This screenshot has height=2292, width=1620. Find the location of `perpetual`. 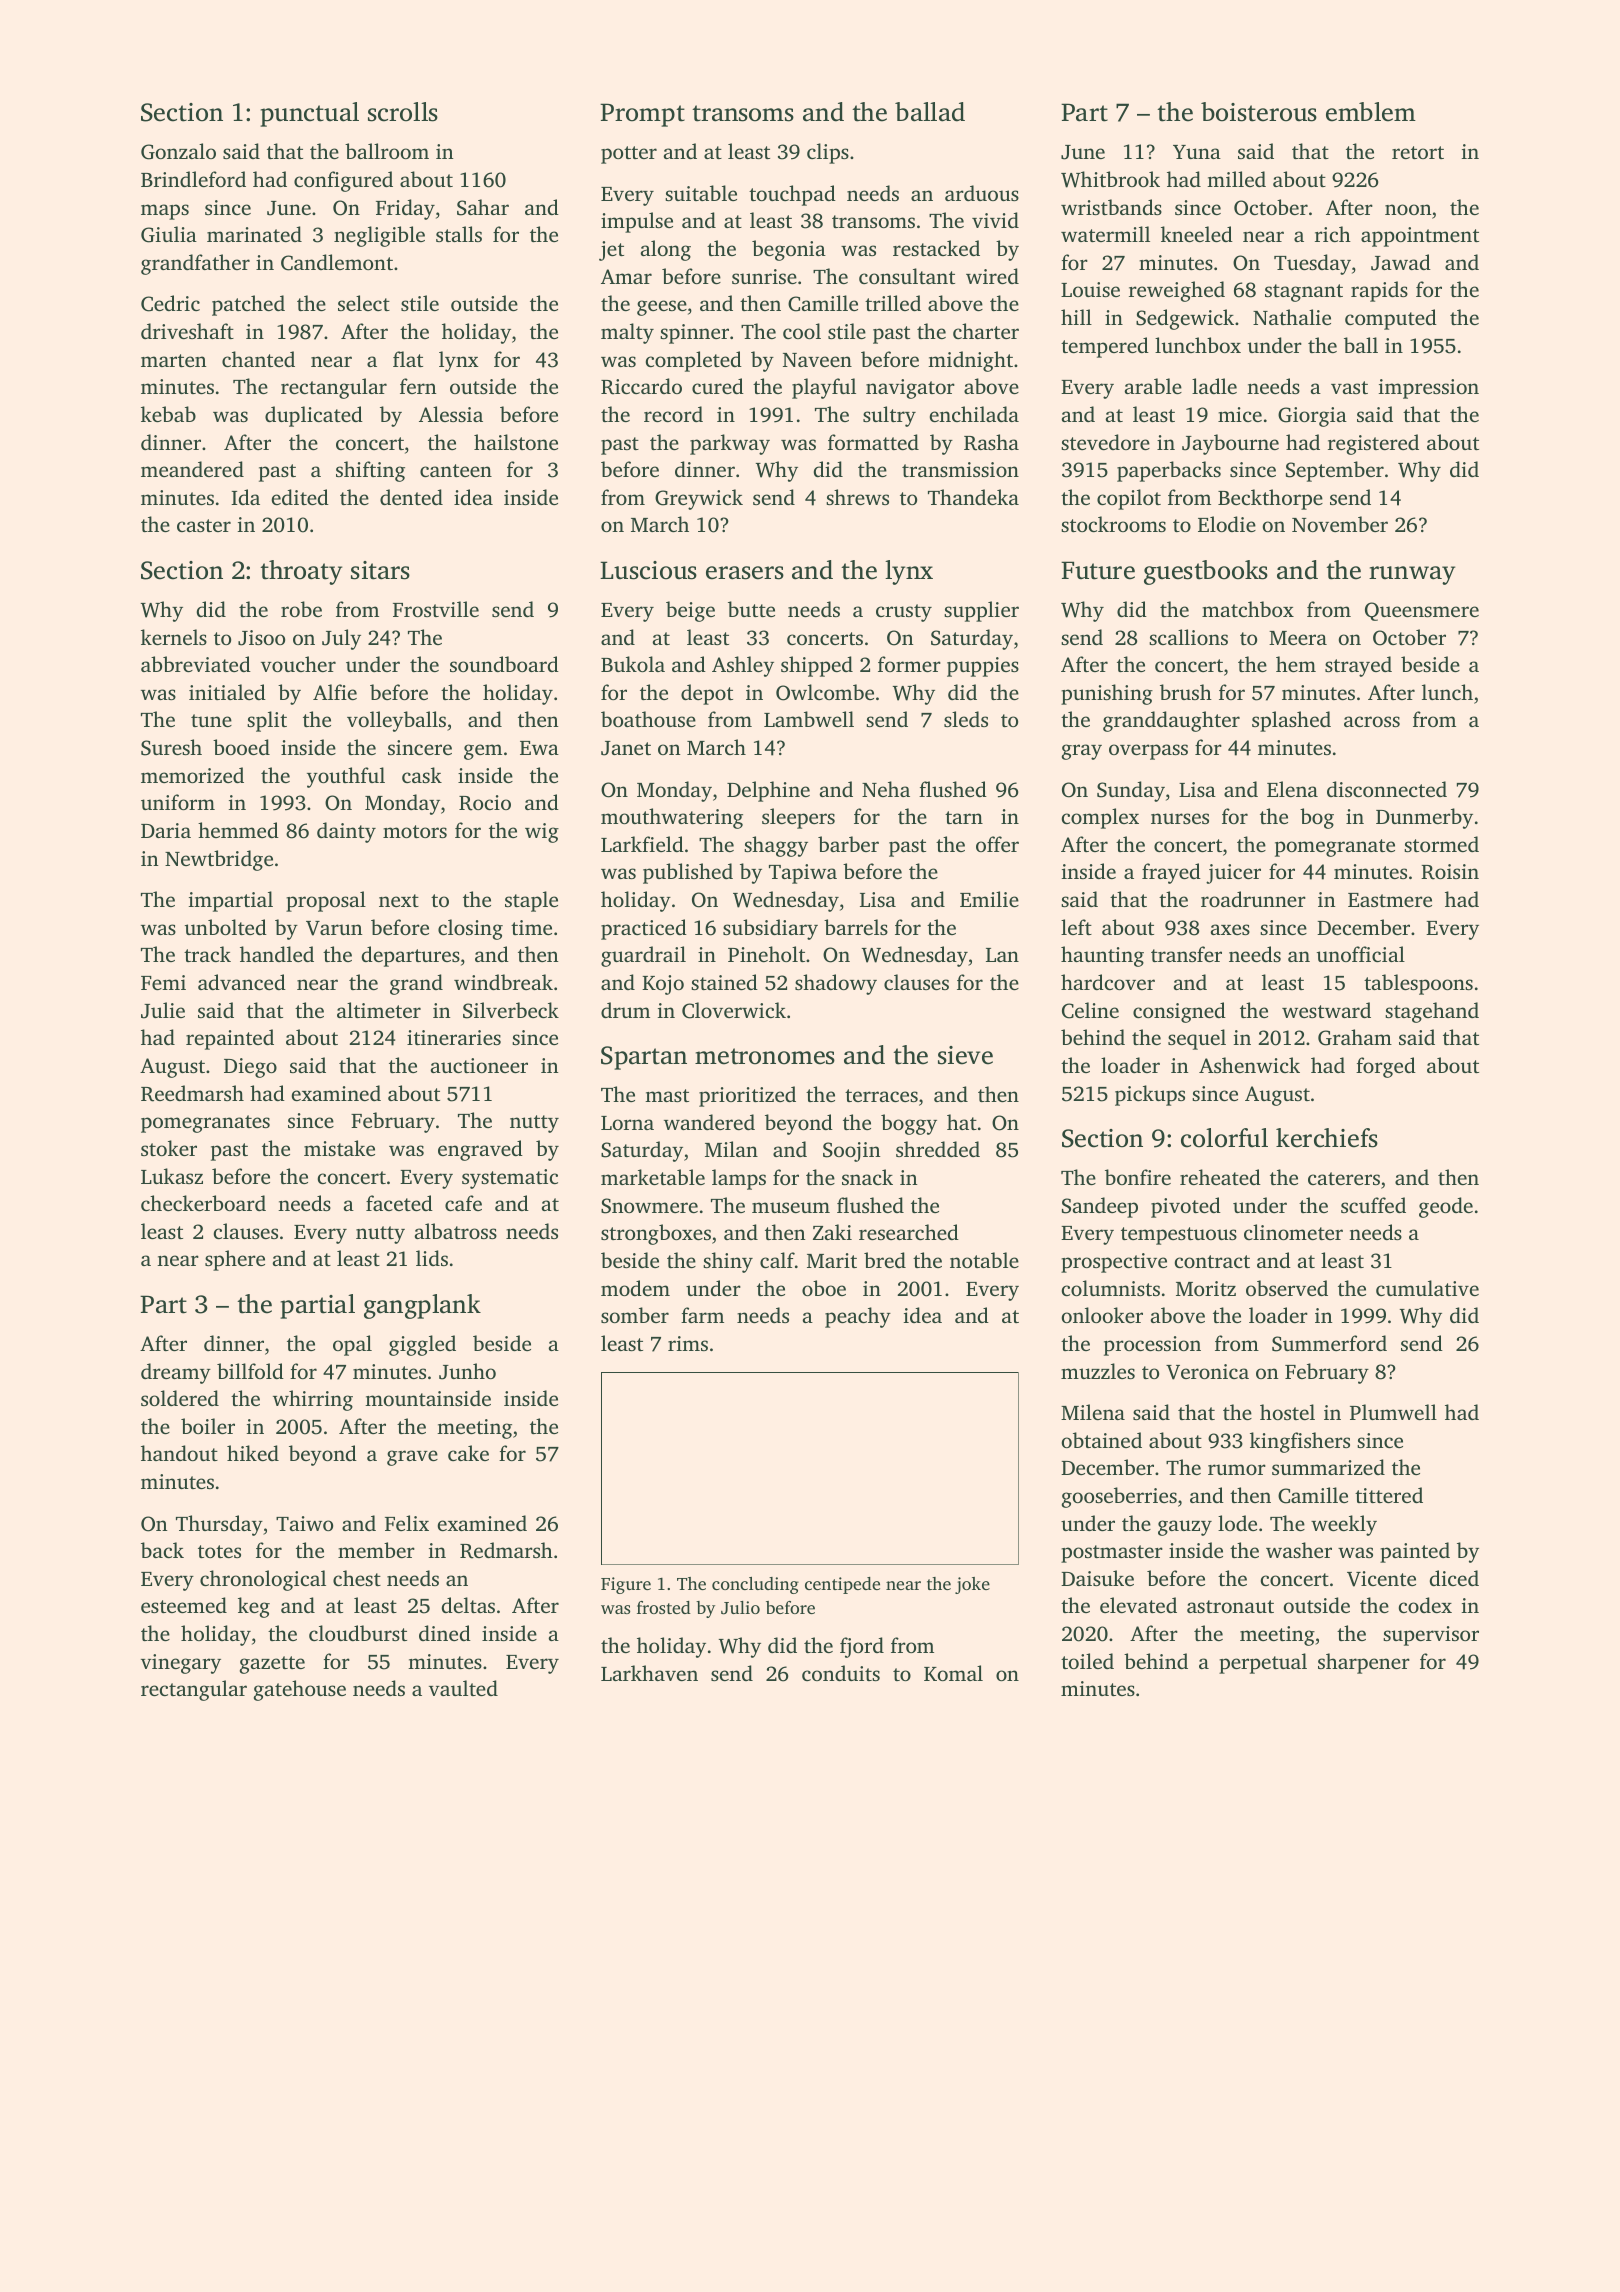

perpetual is located at coordinates (1263, 1663).
